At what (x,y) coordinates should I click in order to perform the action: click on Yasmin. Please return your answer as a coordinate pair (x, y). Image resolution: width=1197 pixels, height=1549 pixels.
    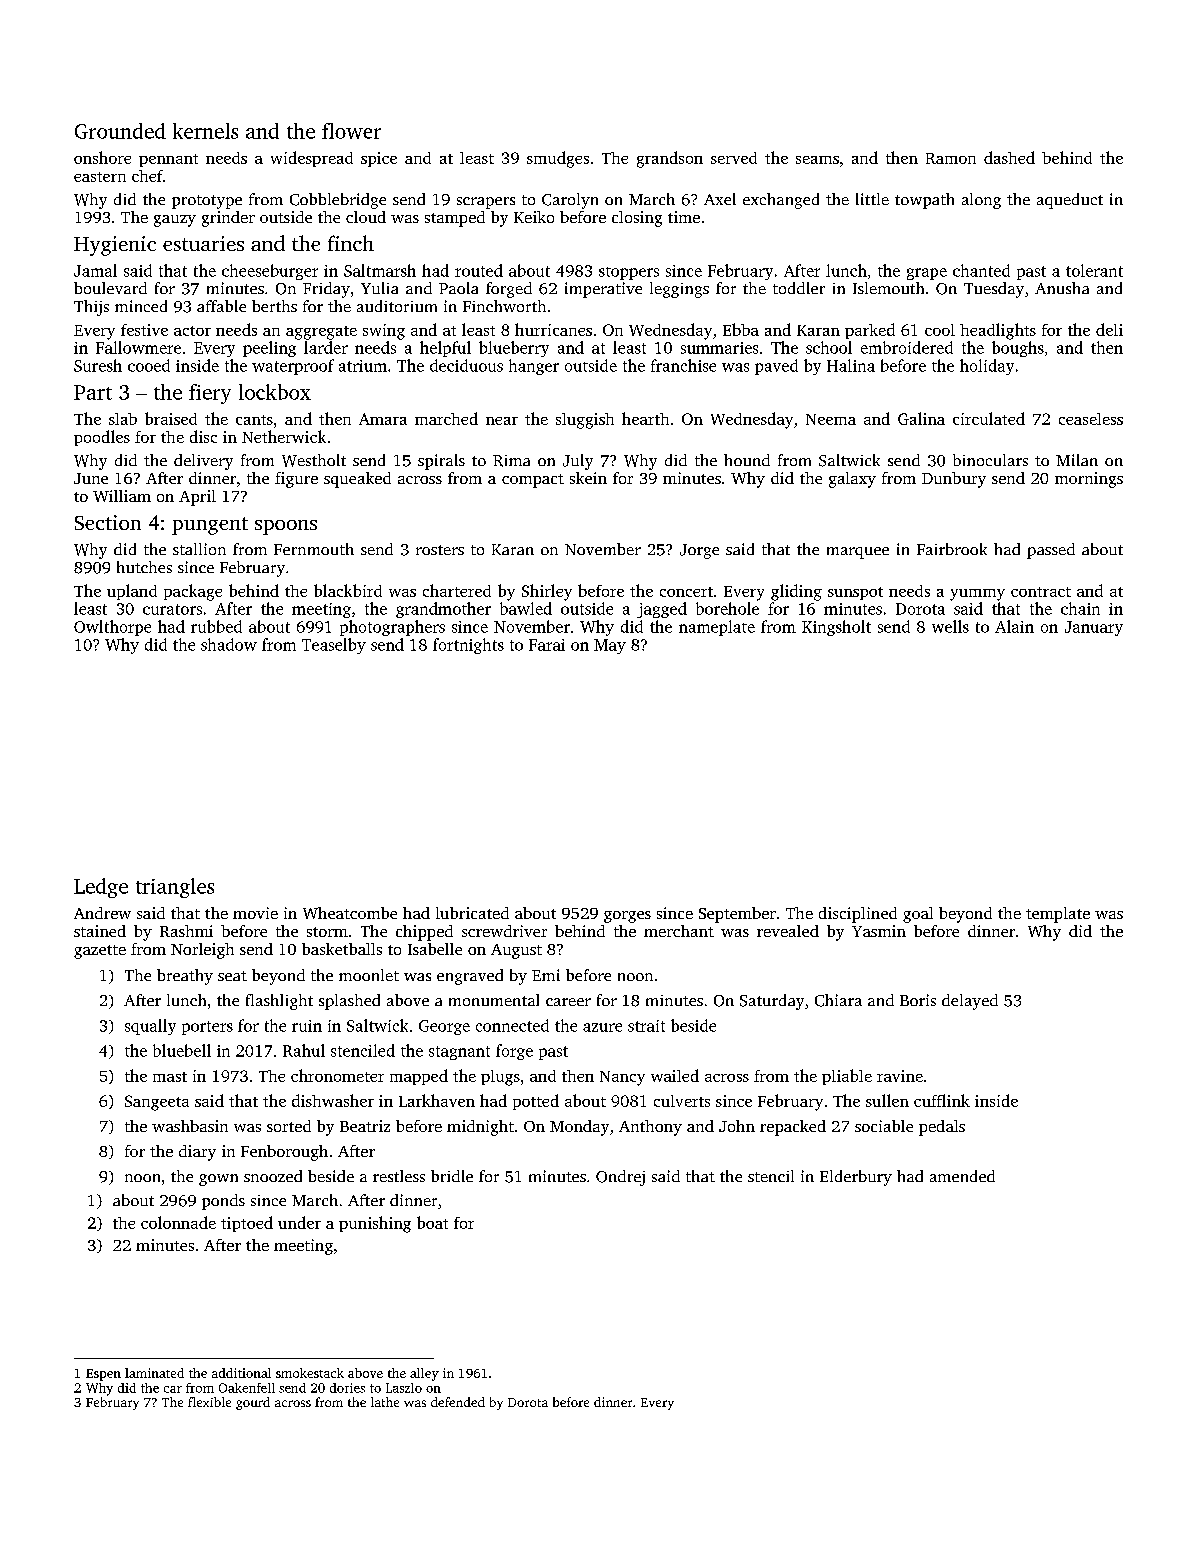
    Looking at the image, I should click on (879, 931).
